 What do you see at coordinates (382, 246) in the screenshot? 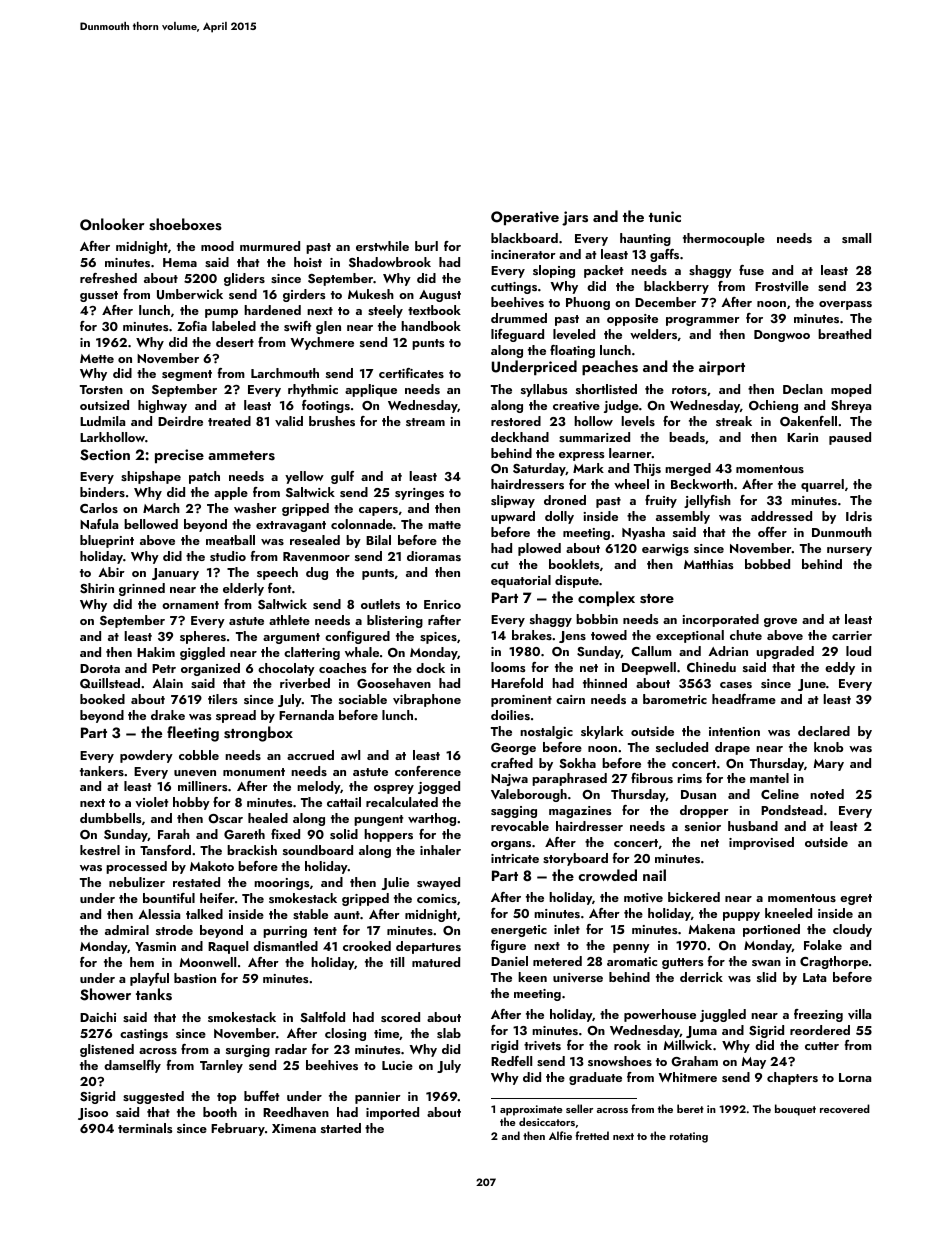
I see `erstwhile` at bounding box center [382, 246].
